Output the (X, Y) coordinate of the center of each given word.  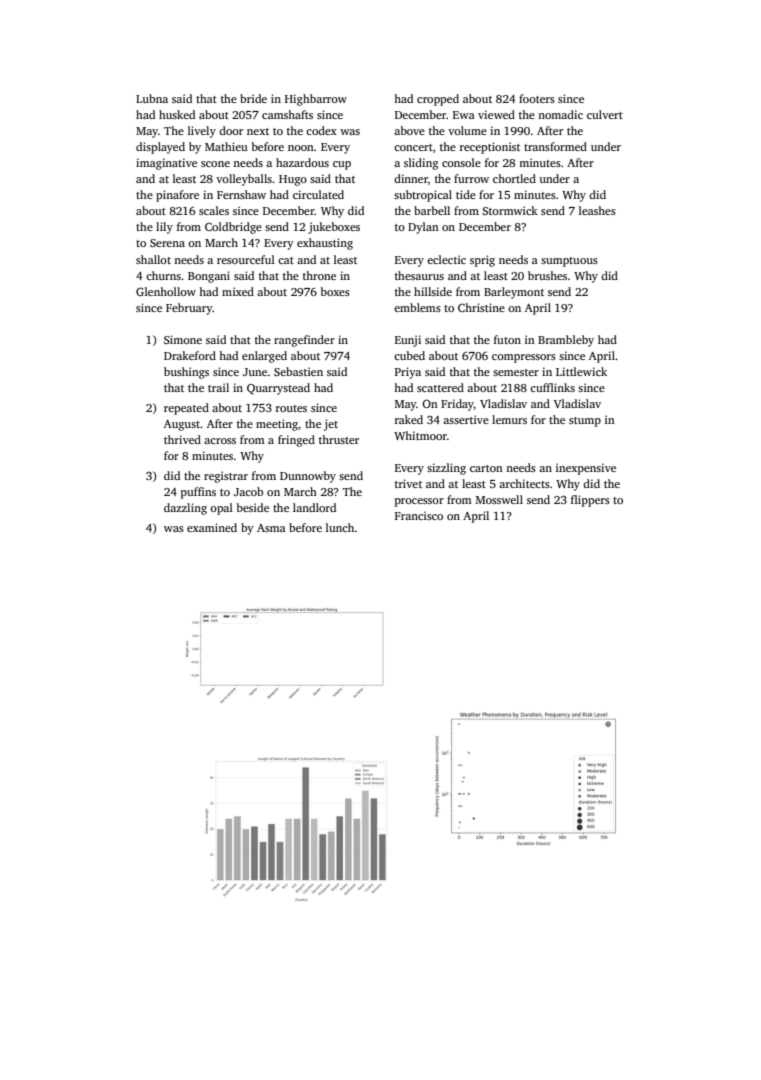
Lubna (152, 98)
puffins (198, 493)
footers (537, 98)
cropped (438, 100)
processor (419, 502)
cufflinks (552, 387)
